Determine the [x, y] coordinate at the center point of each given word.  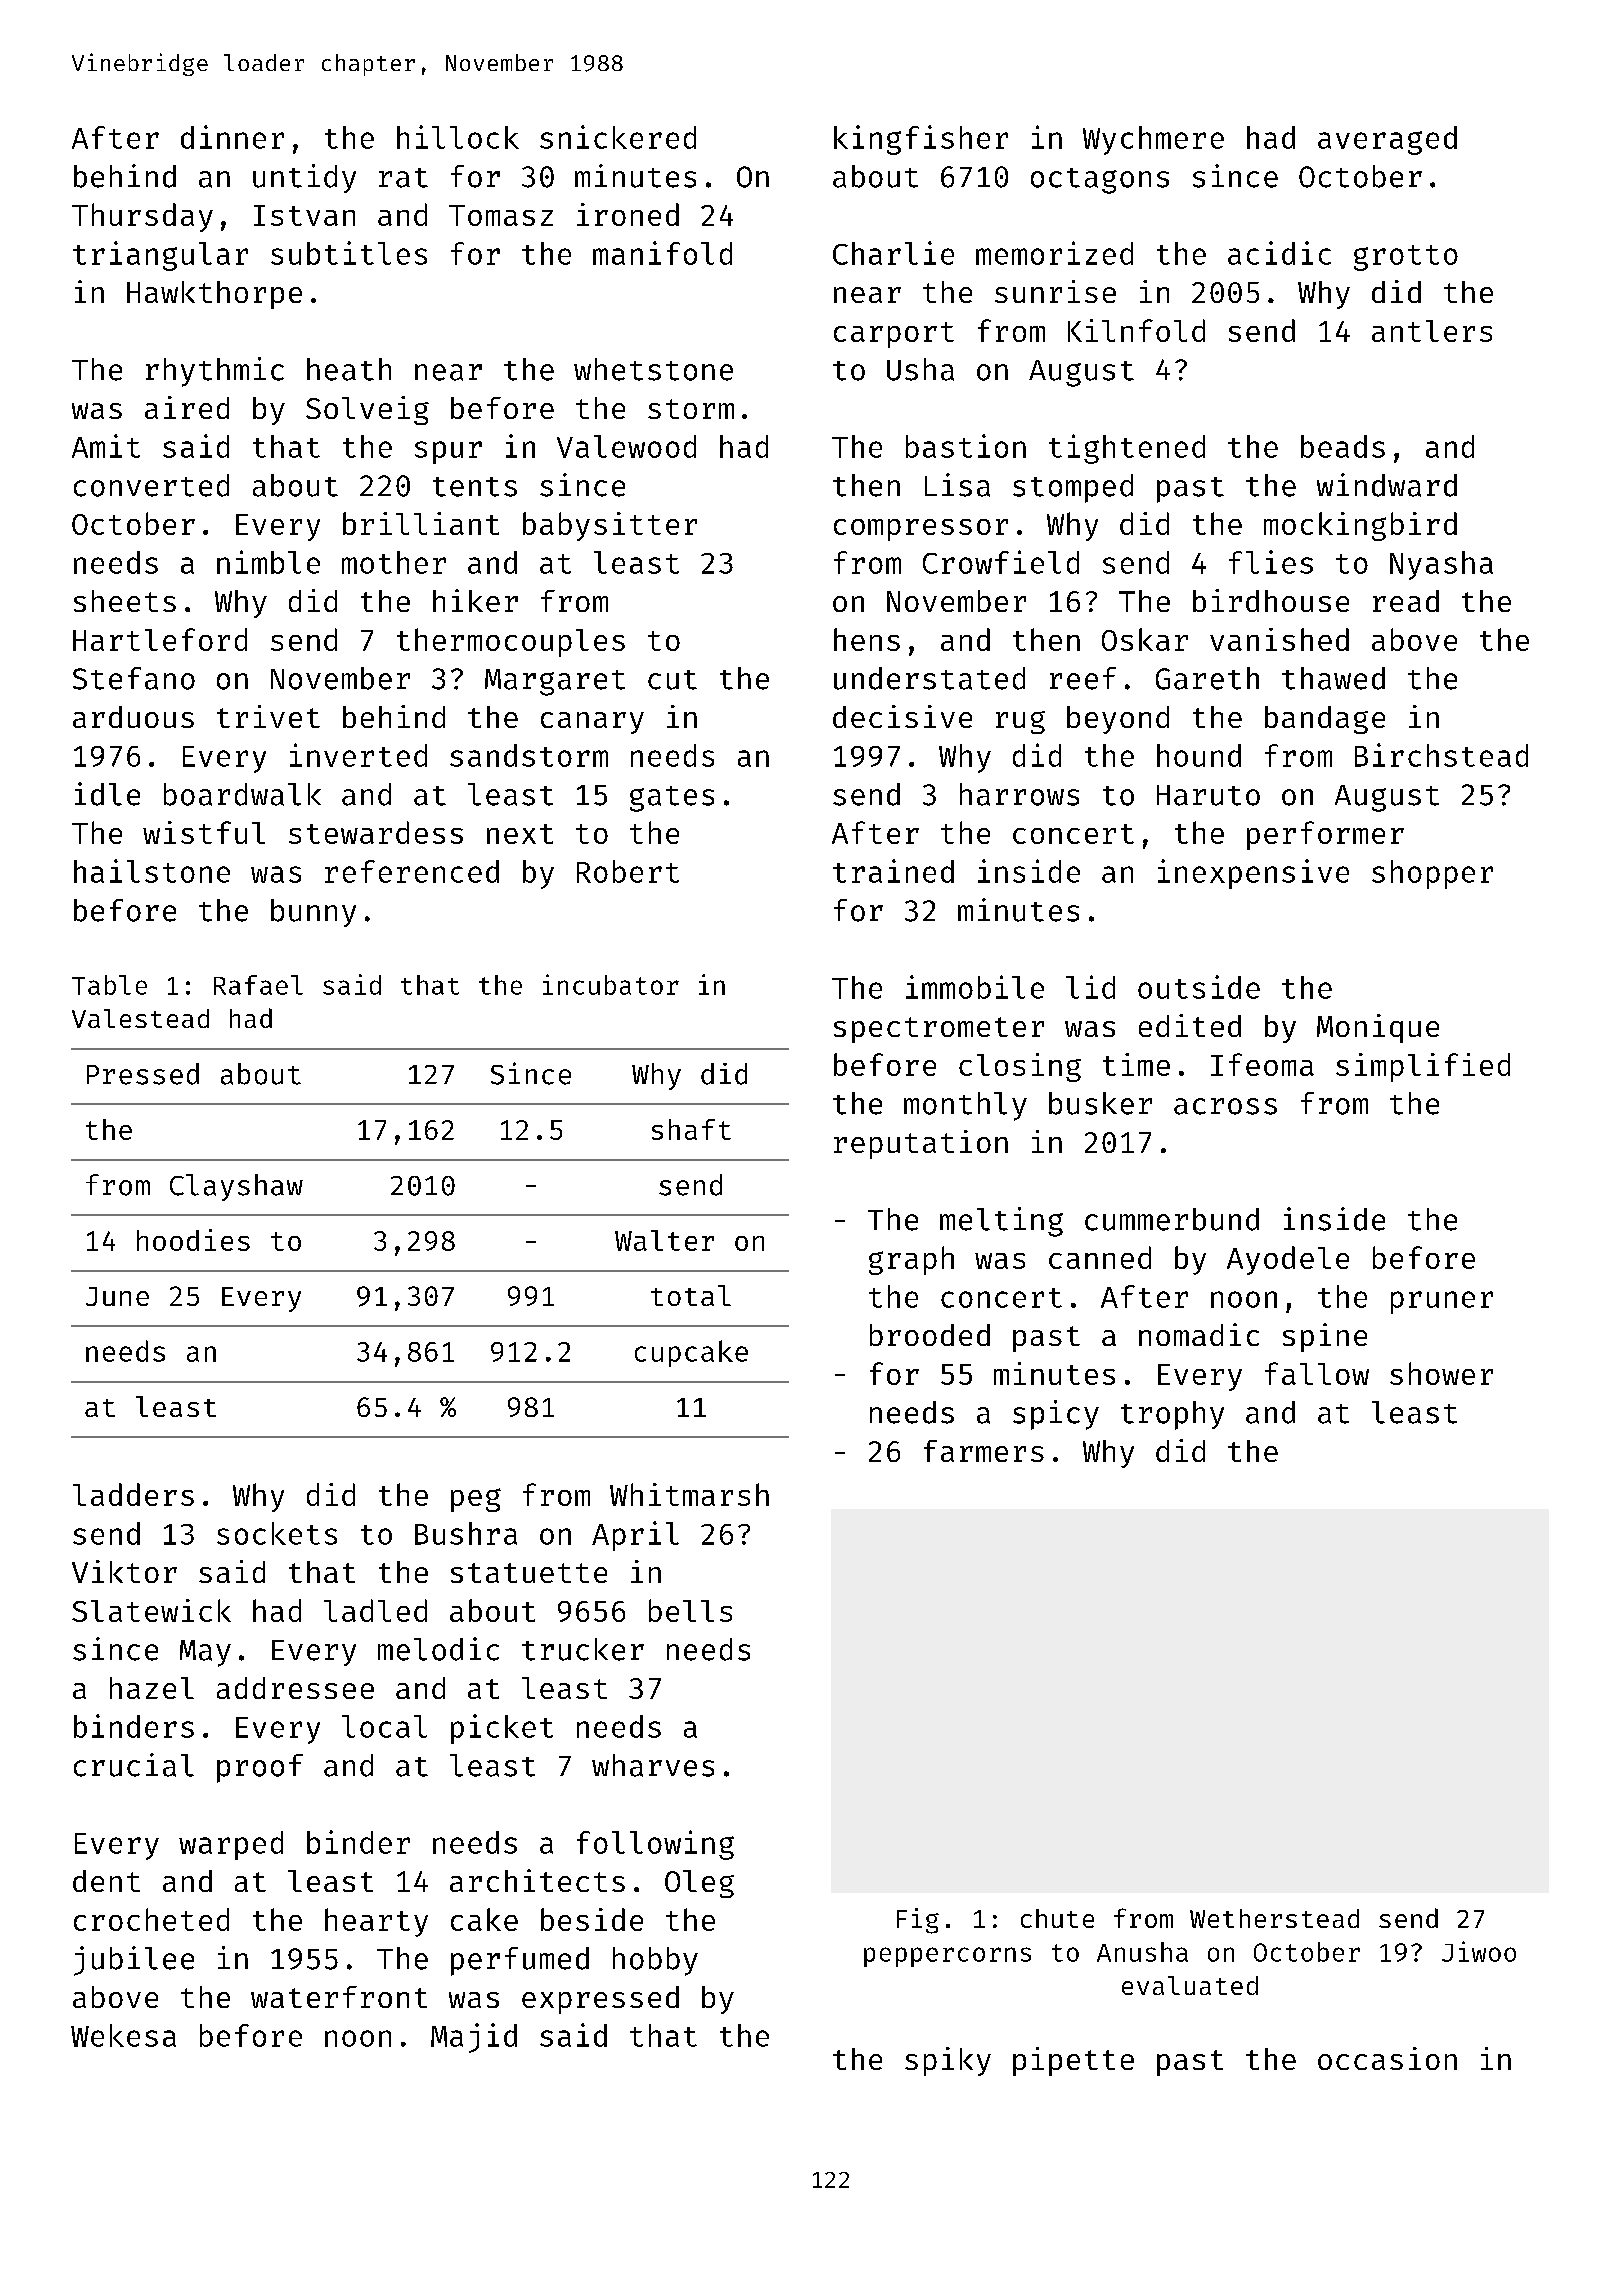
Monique [1378, 1028]
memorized [1054, 253]
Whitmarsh [689, 1494]
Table [109, 985]
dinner [232, 137]
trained [893, 871]
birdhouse [1271, 600]
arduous [133, 717]
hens [867, 639]
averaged [1387, 140]
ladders [133, 1494]
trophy [1172, 1415]
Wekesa [123, 2035]
